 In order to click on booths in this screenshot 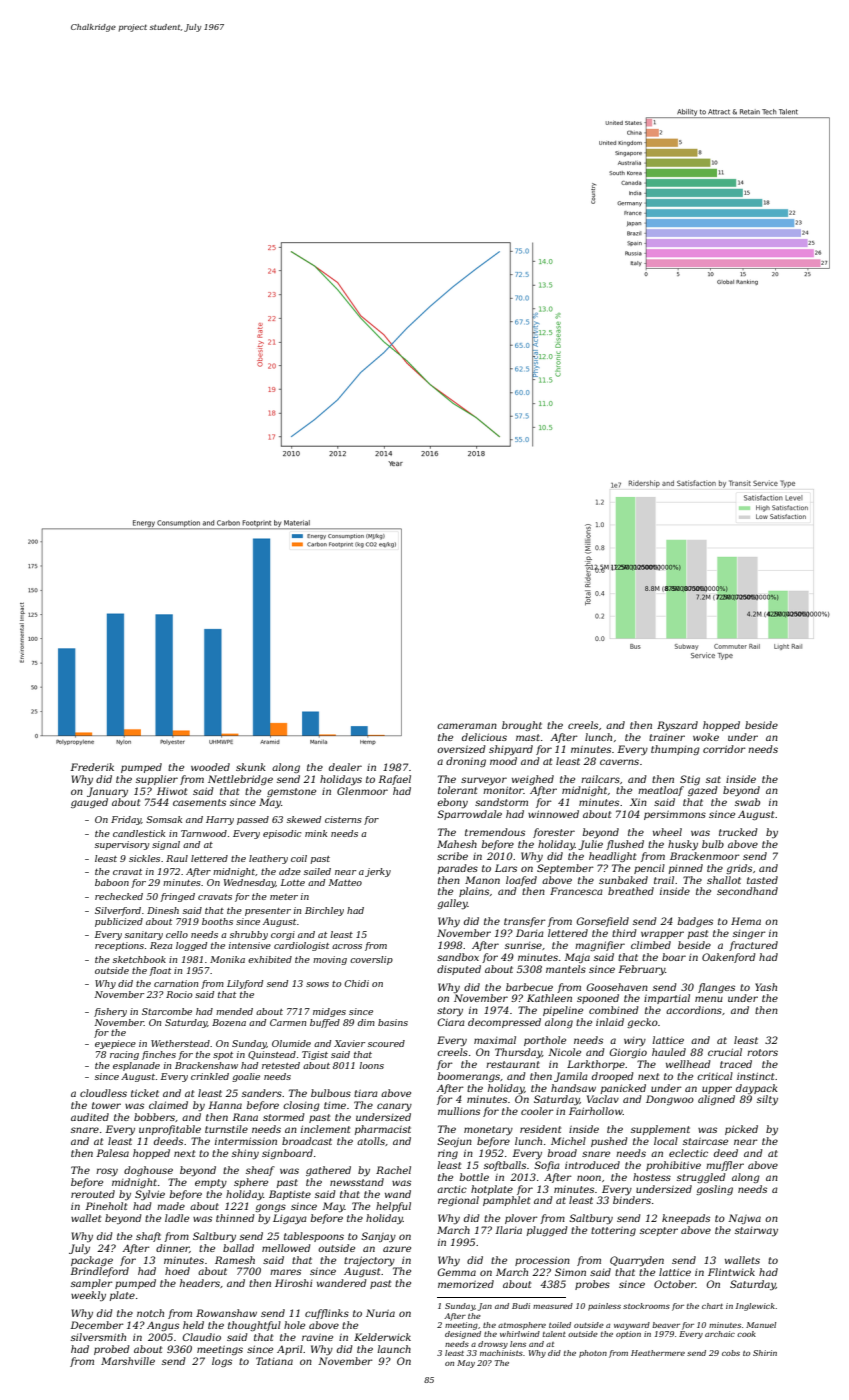, I will do `click(217, 921)`.
